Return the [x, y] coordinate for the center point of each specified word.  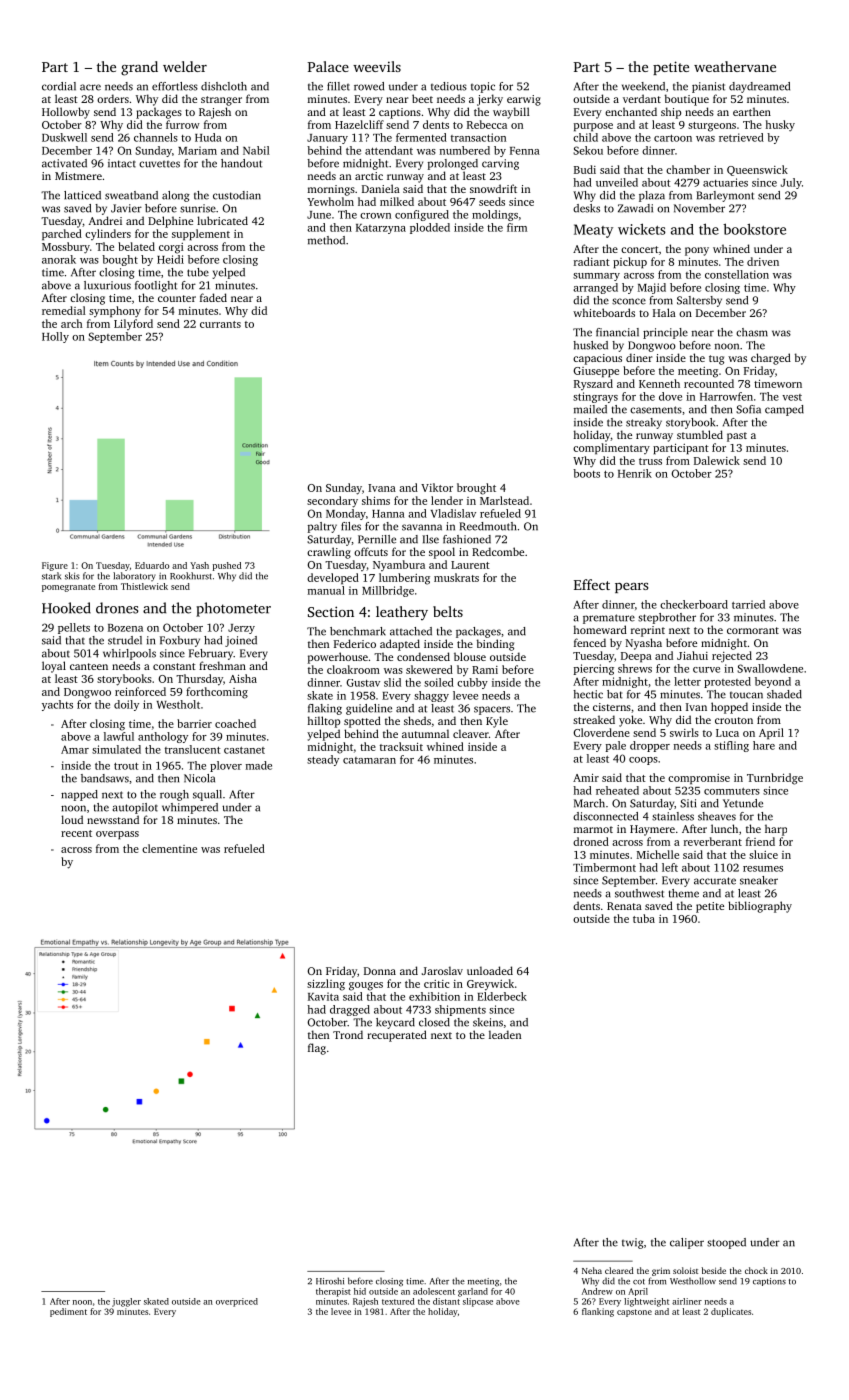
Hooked [66, 608]
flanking [598, 1312]
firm [517, 227]
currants [220, 324]
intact [122, 163]
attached [411, 631]
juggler [126, 1302]
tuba [644, 918]
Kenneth [659, 383]
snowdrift [493, 188]
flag [317, 1049]
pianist [708, 87]
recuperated [397, 1036]
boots [586, 473]
